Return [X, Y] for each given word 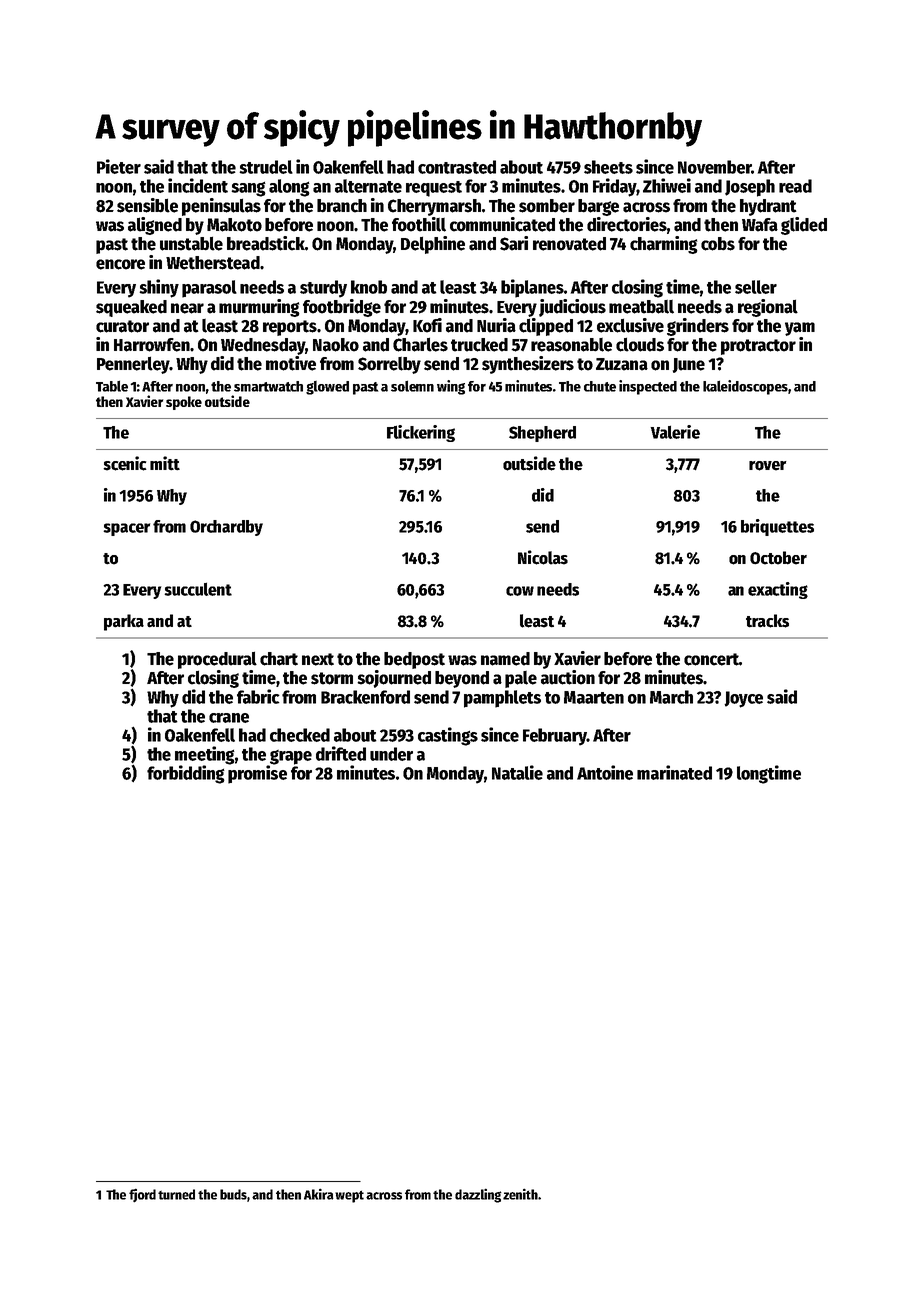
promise [257, 774]
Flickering [421, 433]
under [391, 754]
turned [176, 1194]
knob [369, 287]
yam [800, 329]
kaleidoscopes [745, 387]
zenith [520, 1194]
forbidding [186, 774]
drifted [341, 753]
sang [248, 189]
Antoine [605, 772]
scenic [125, 463]
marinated [674, 772]
